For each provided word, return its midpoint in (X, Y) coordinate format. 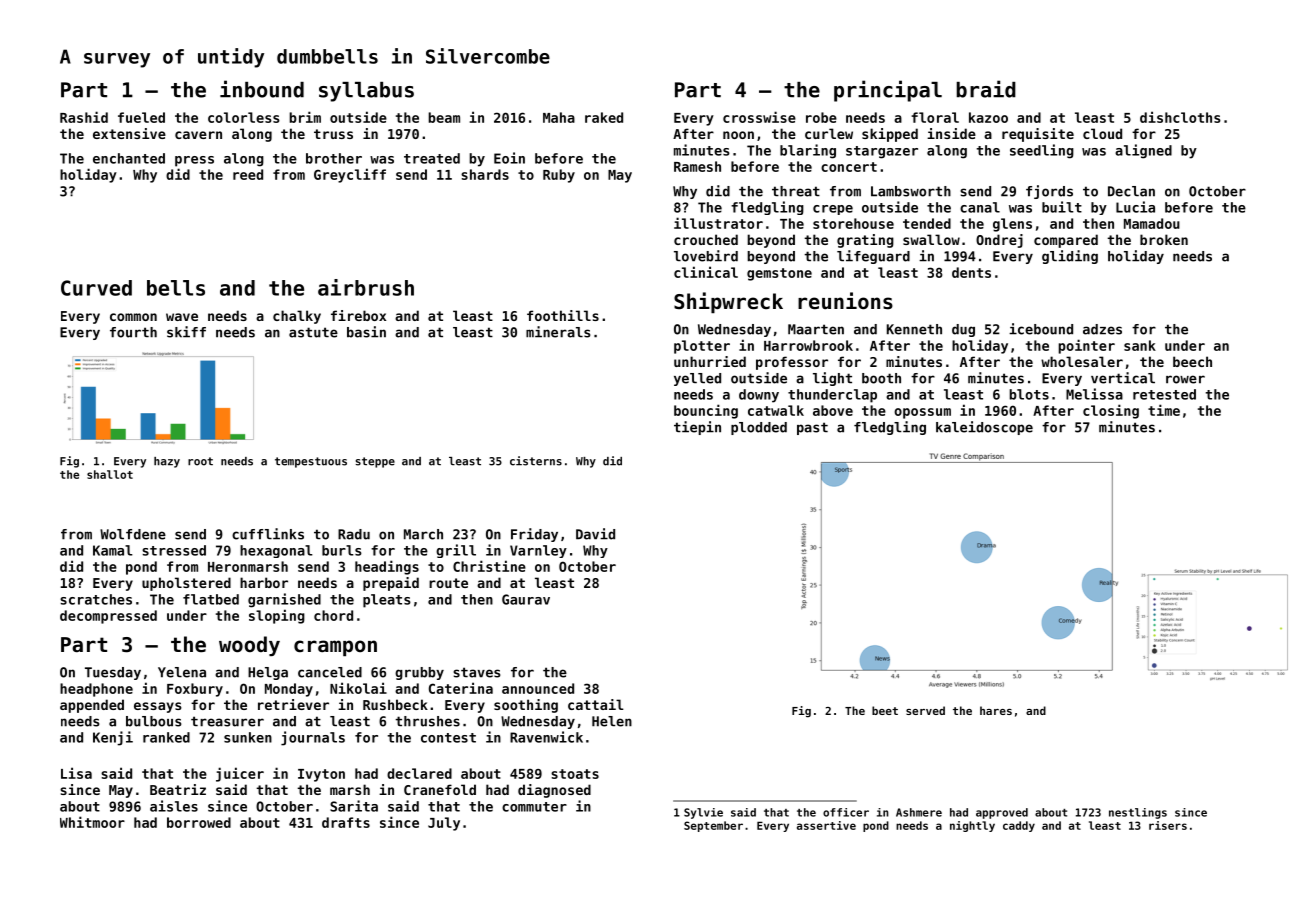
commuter (534, 807)
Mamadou (1152, 223)
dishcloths (1180, 117)
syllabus (366, 92)
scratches (96, 599)
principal (888, 91)
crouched (706, 239)
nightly (972, 826)
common (133, 317)
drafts (346, 822)
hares (996, 710)
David (595, 534)
